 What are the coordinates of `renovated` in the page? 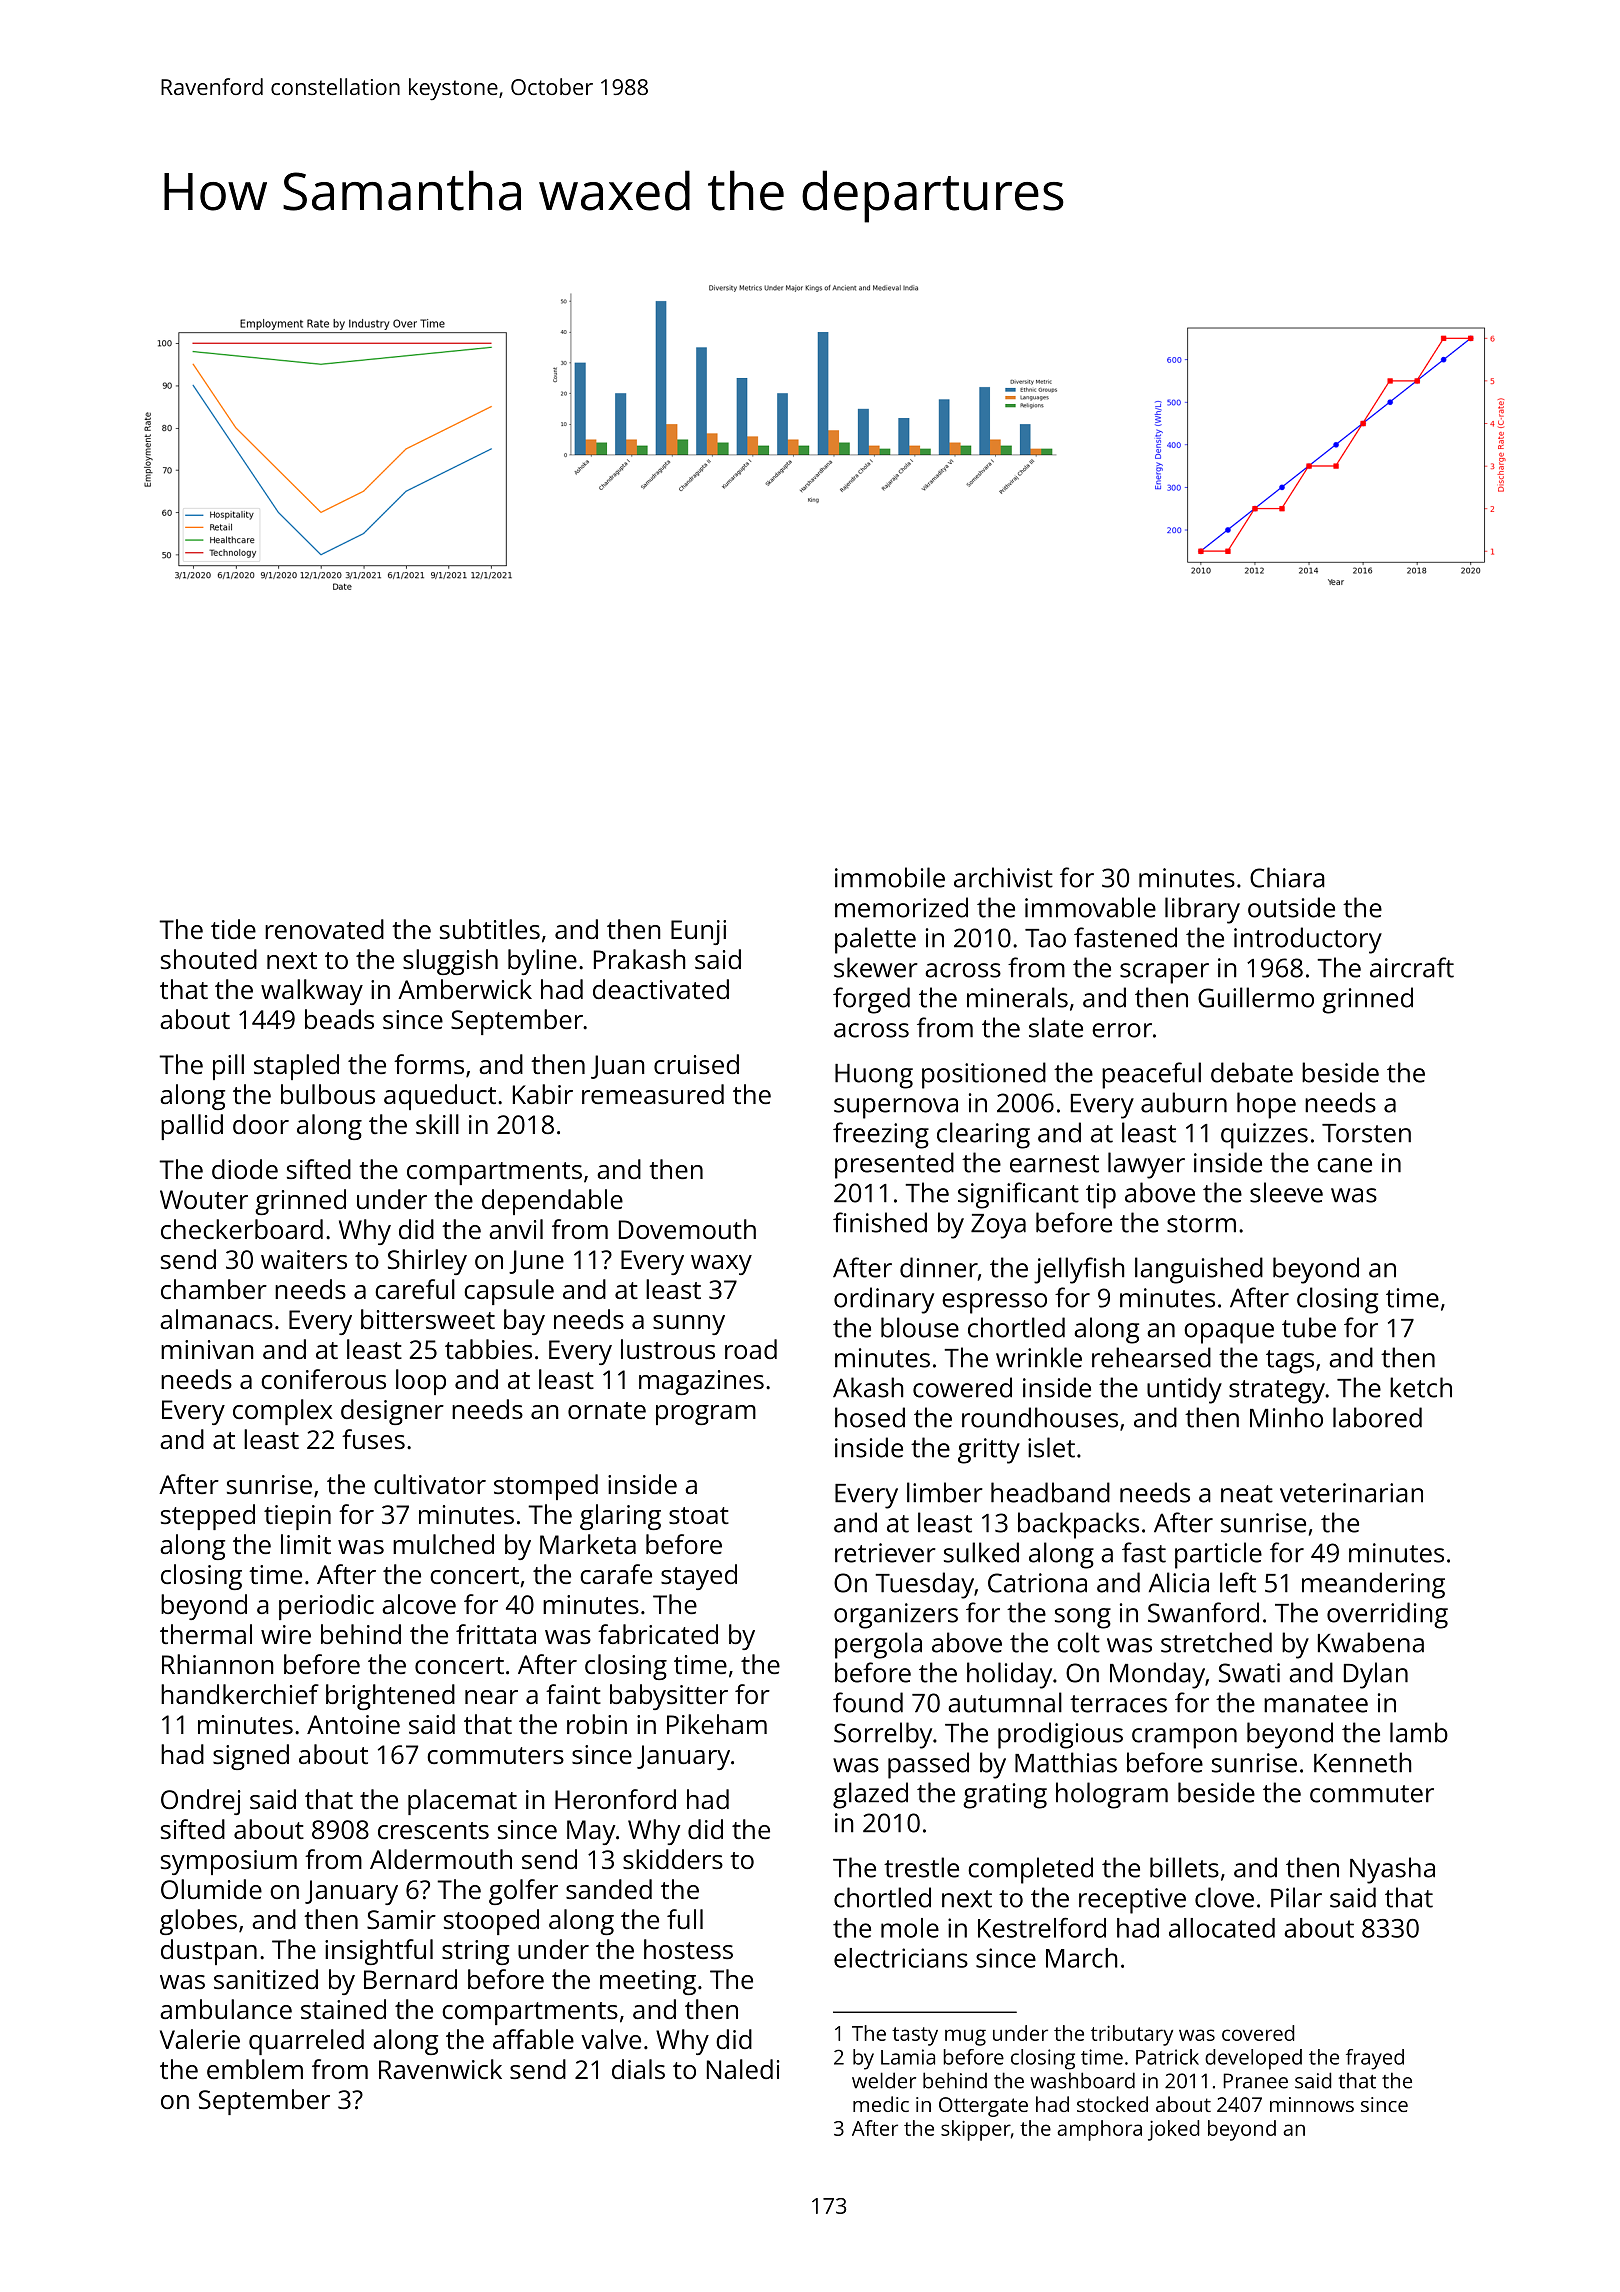 It's located at (324, 929).
